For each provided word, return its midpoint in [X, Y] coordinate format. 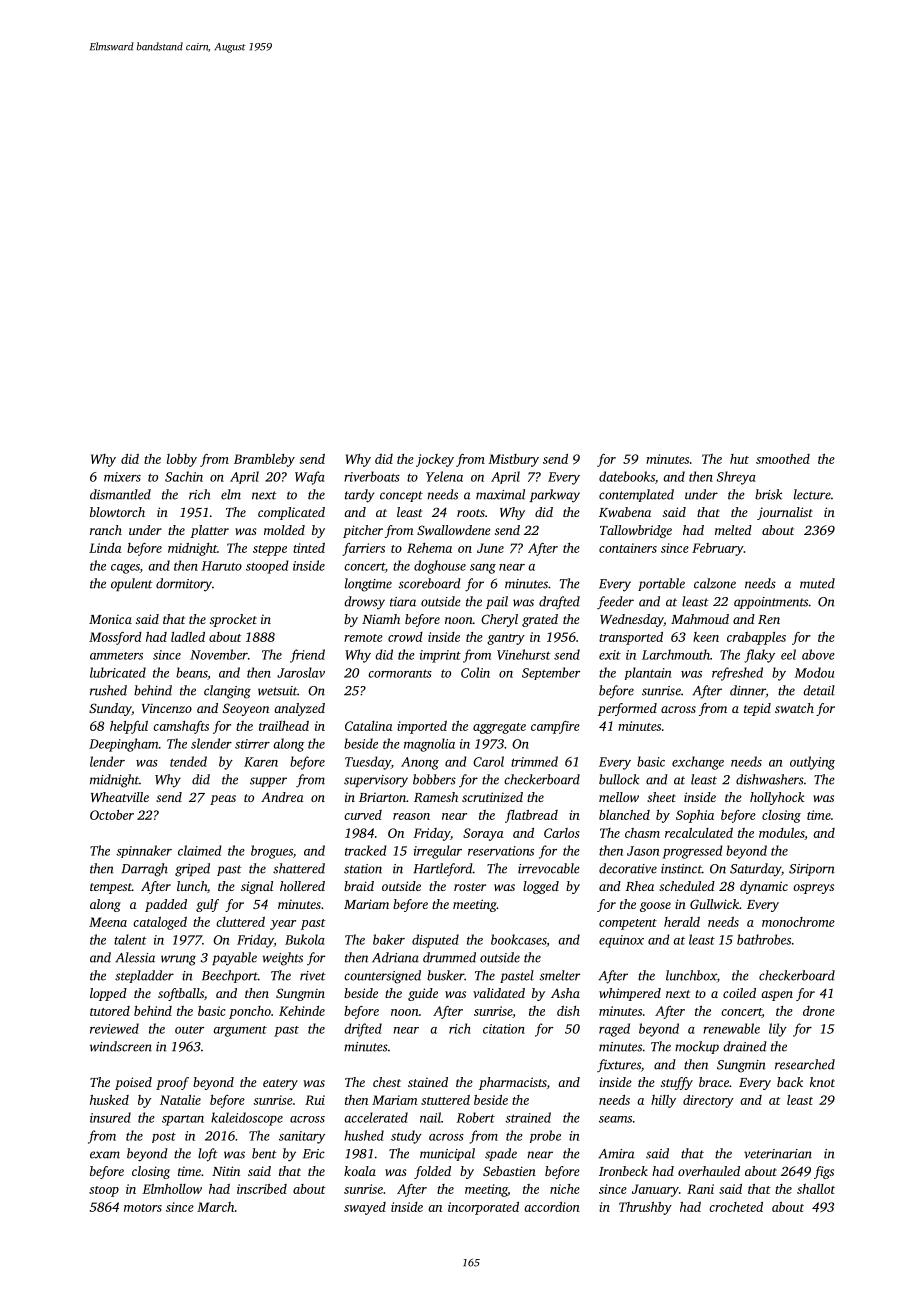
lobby [182, 460]
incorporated [483, 1208]
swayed [365, 1208]
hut [739, 459]
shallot [816, 1189]
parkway [555, 496]
